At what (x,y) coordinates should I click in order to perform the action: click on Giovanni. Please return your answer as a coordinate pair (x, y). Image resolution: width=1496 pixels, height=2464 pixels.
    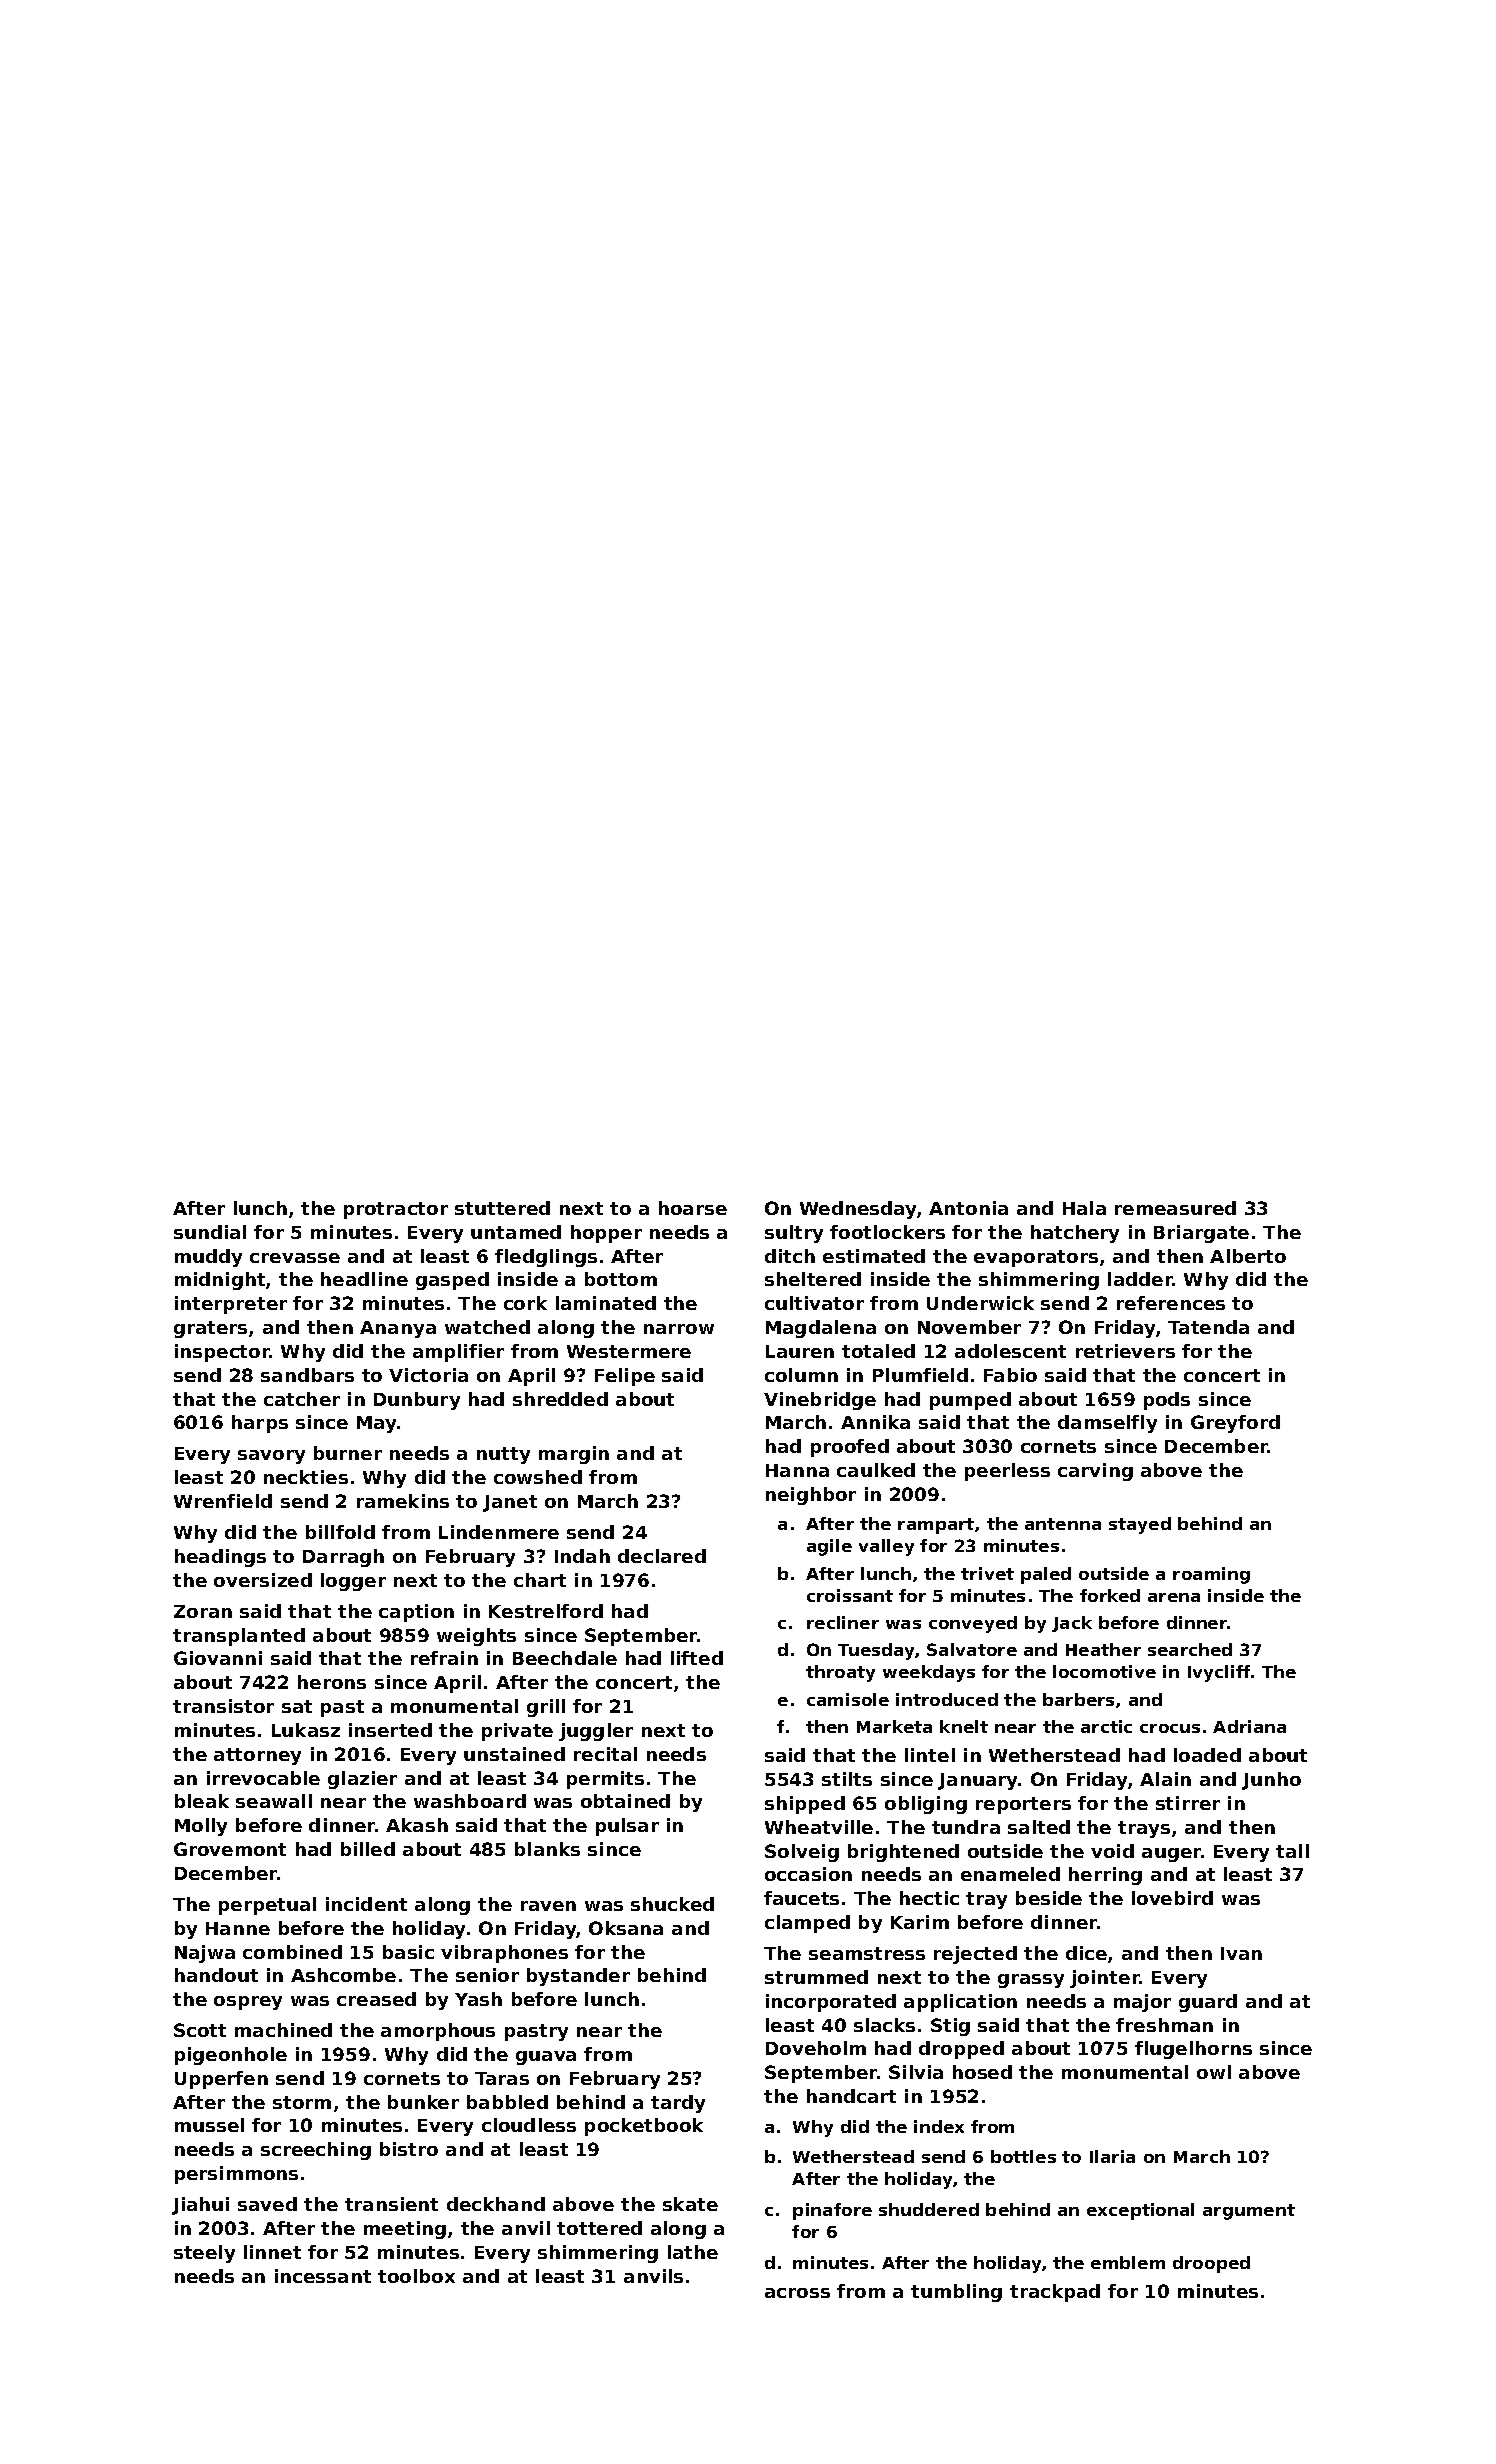
    Looking at the image, I should click on (218, 1658).
